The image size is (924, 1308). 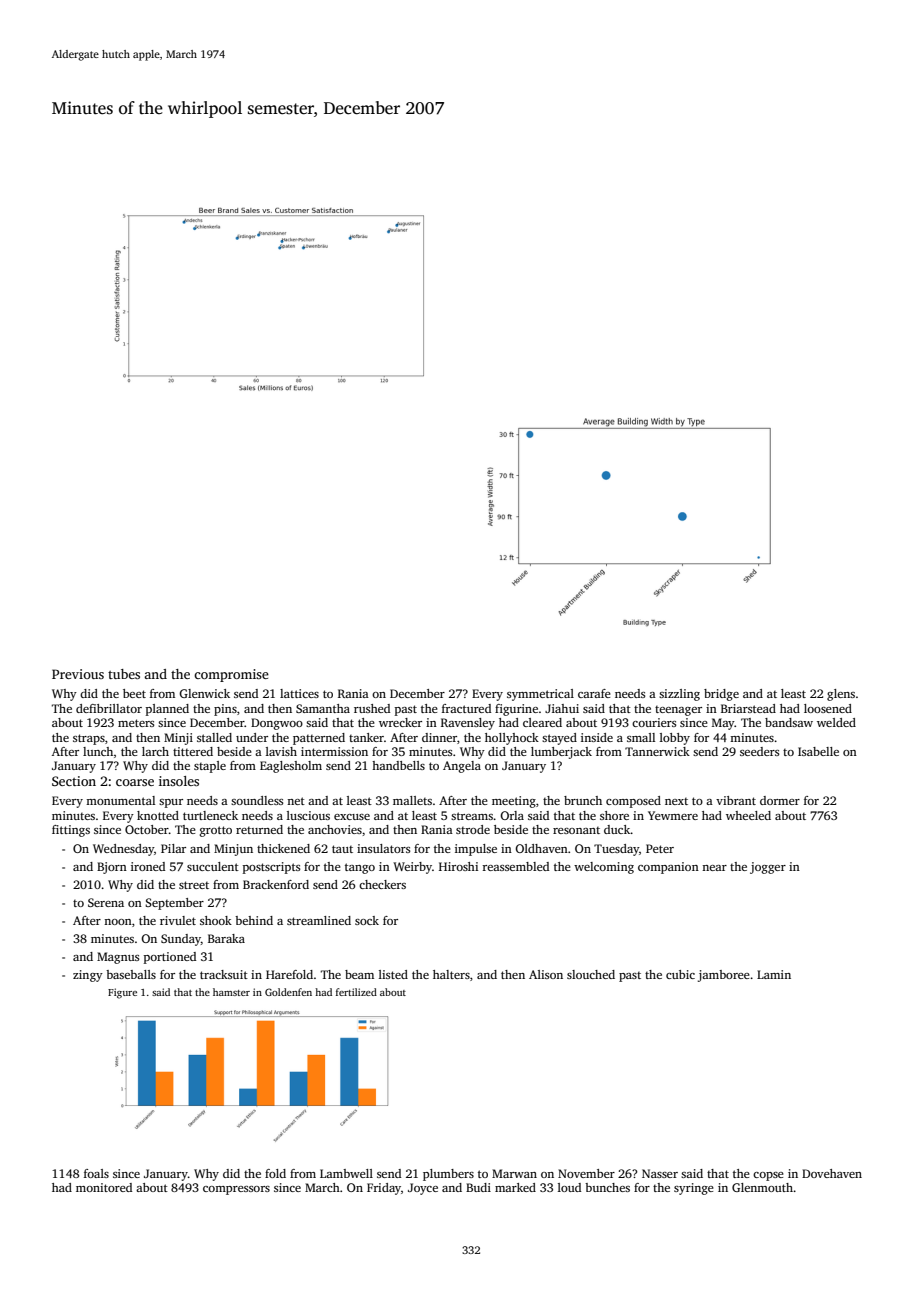 What do you see at coordinates (774, 974) in the image?
I see `Lamin` at bounding box center [774, 974].
